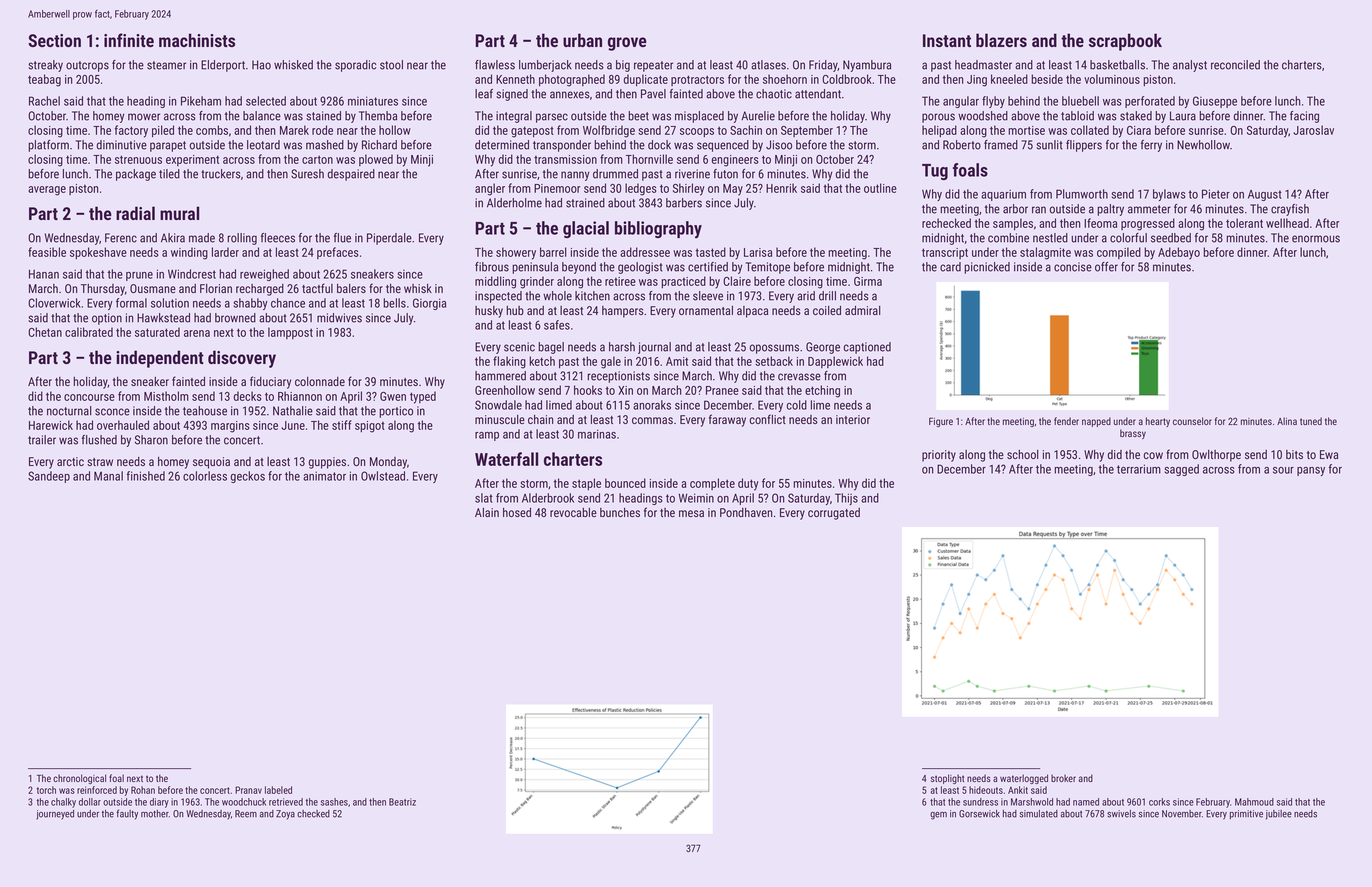 This screenshot has width=1372, height=887. What do you see at coordinates (197, 333) in the screenshot?
I see `arena` at bounding box center [197, 333].
